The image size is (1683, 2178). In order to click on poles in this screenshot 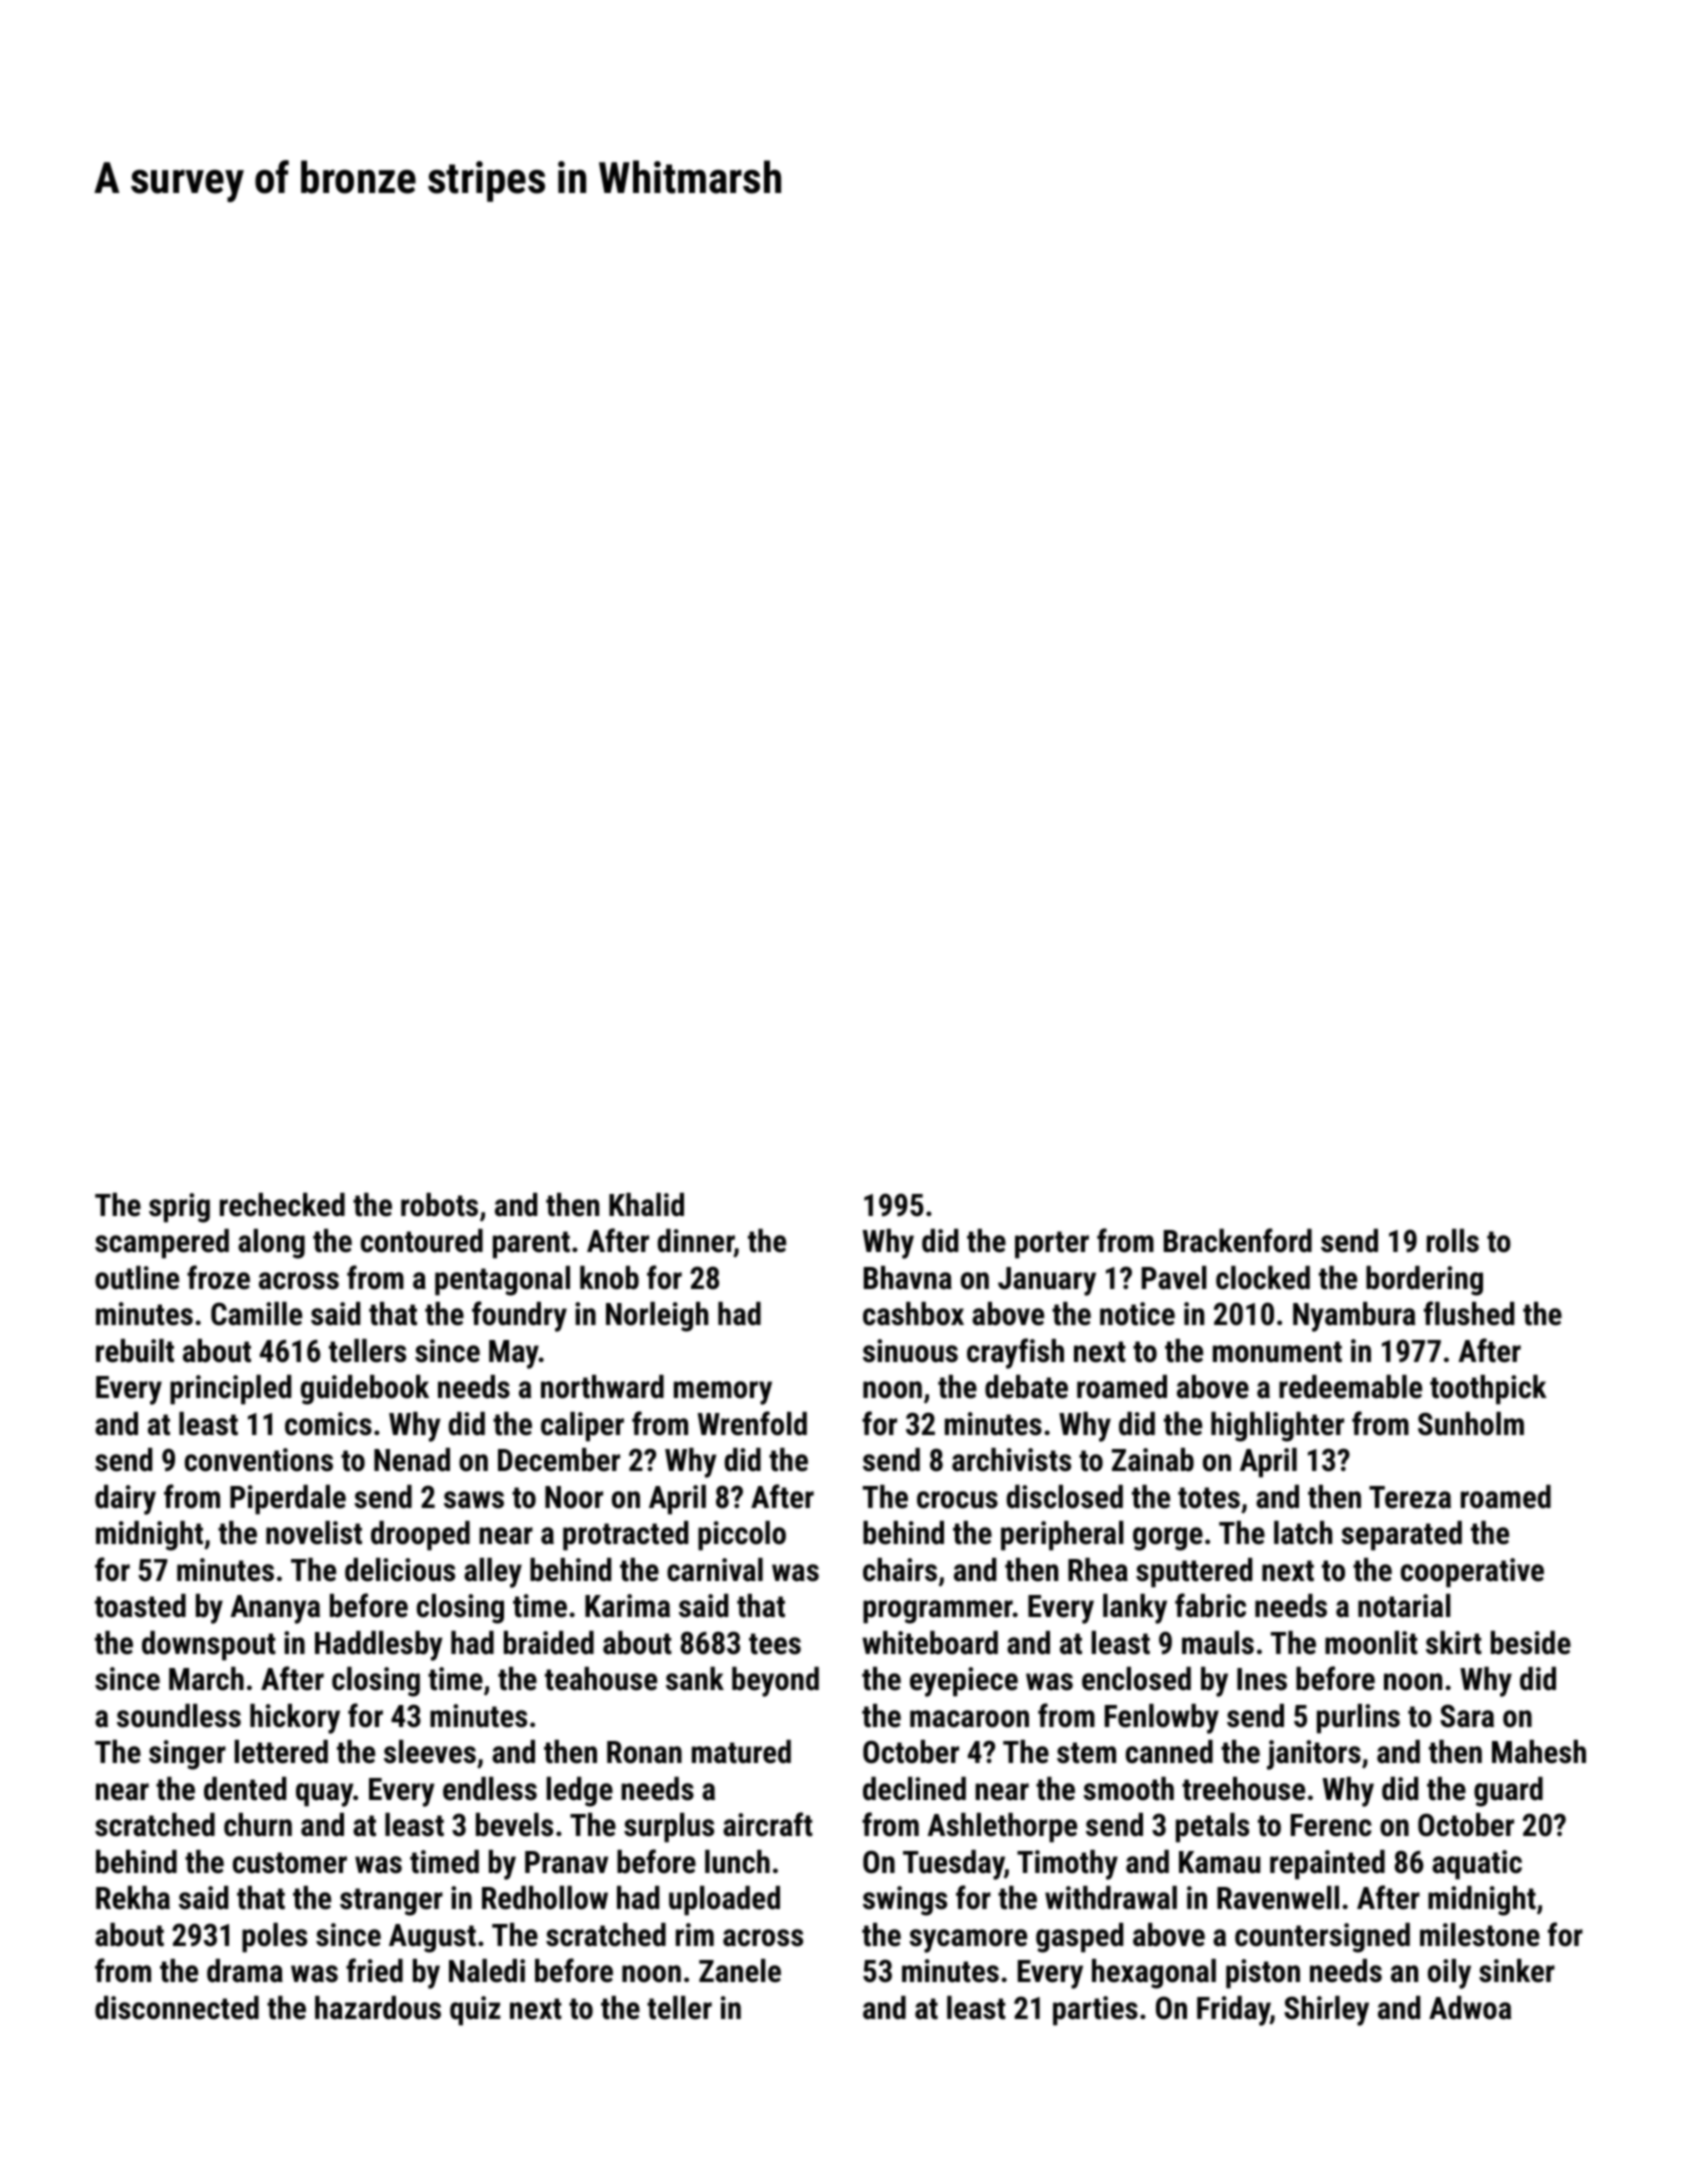, I will do `click(274, 1938)`.
